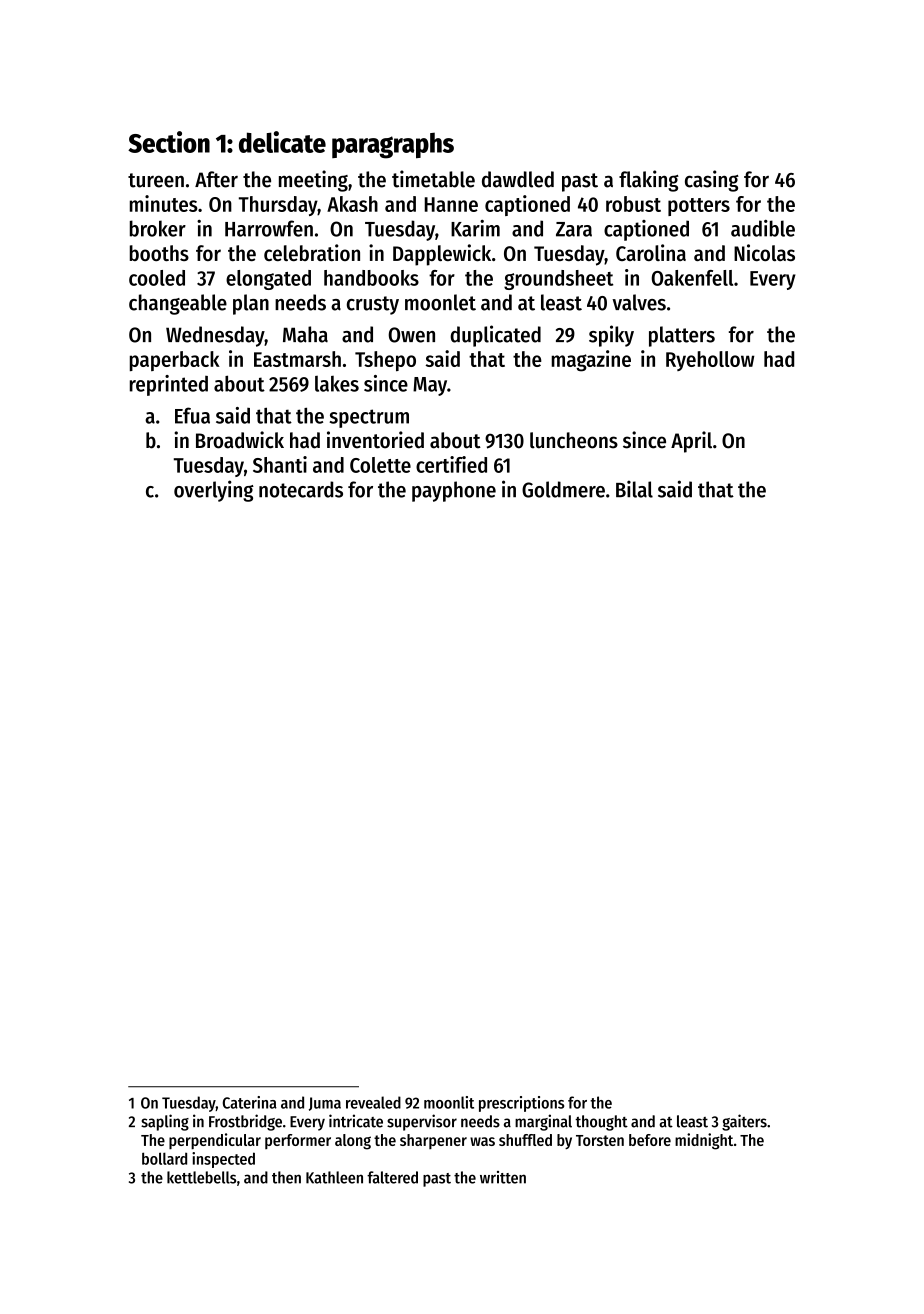  Describe the element at coordinates (169, 142) in the screenshot. I see `Section` at that location.
